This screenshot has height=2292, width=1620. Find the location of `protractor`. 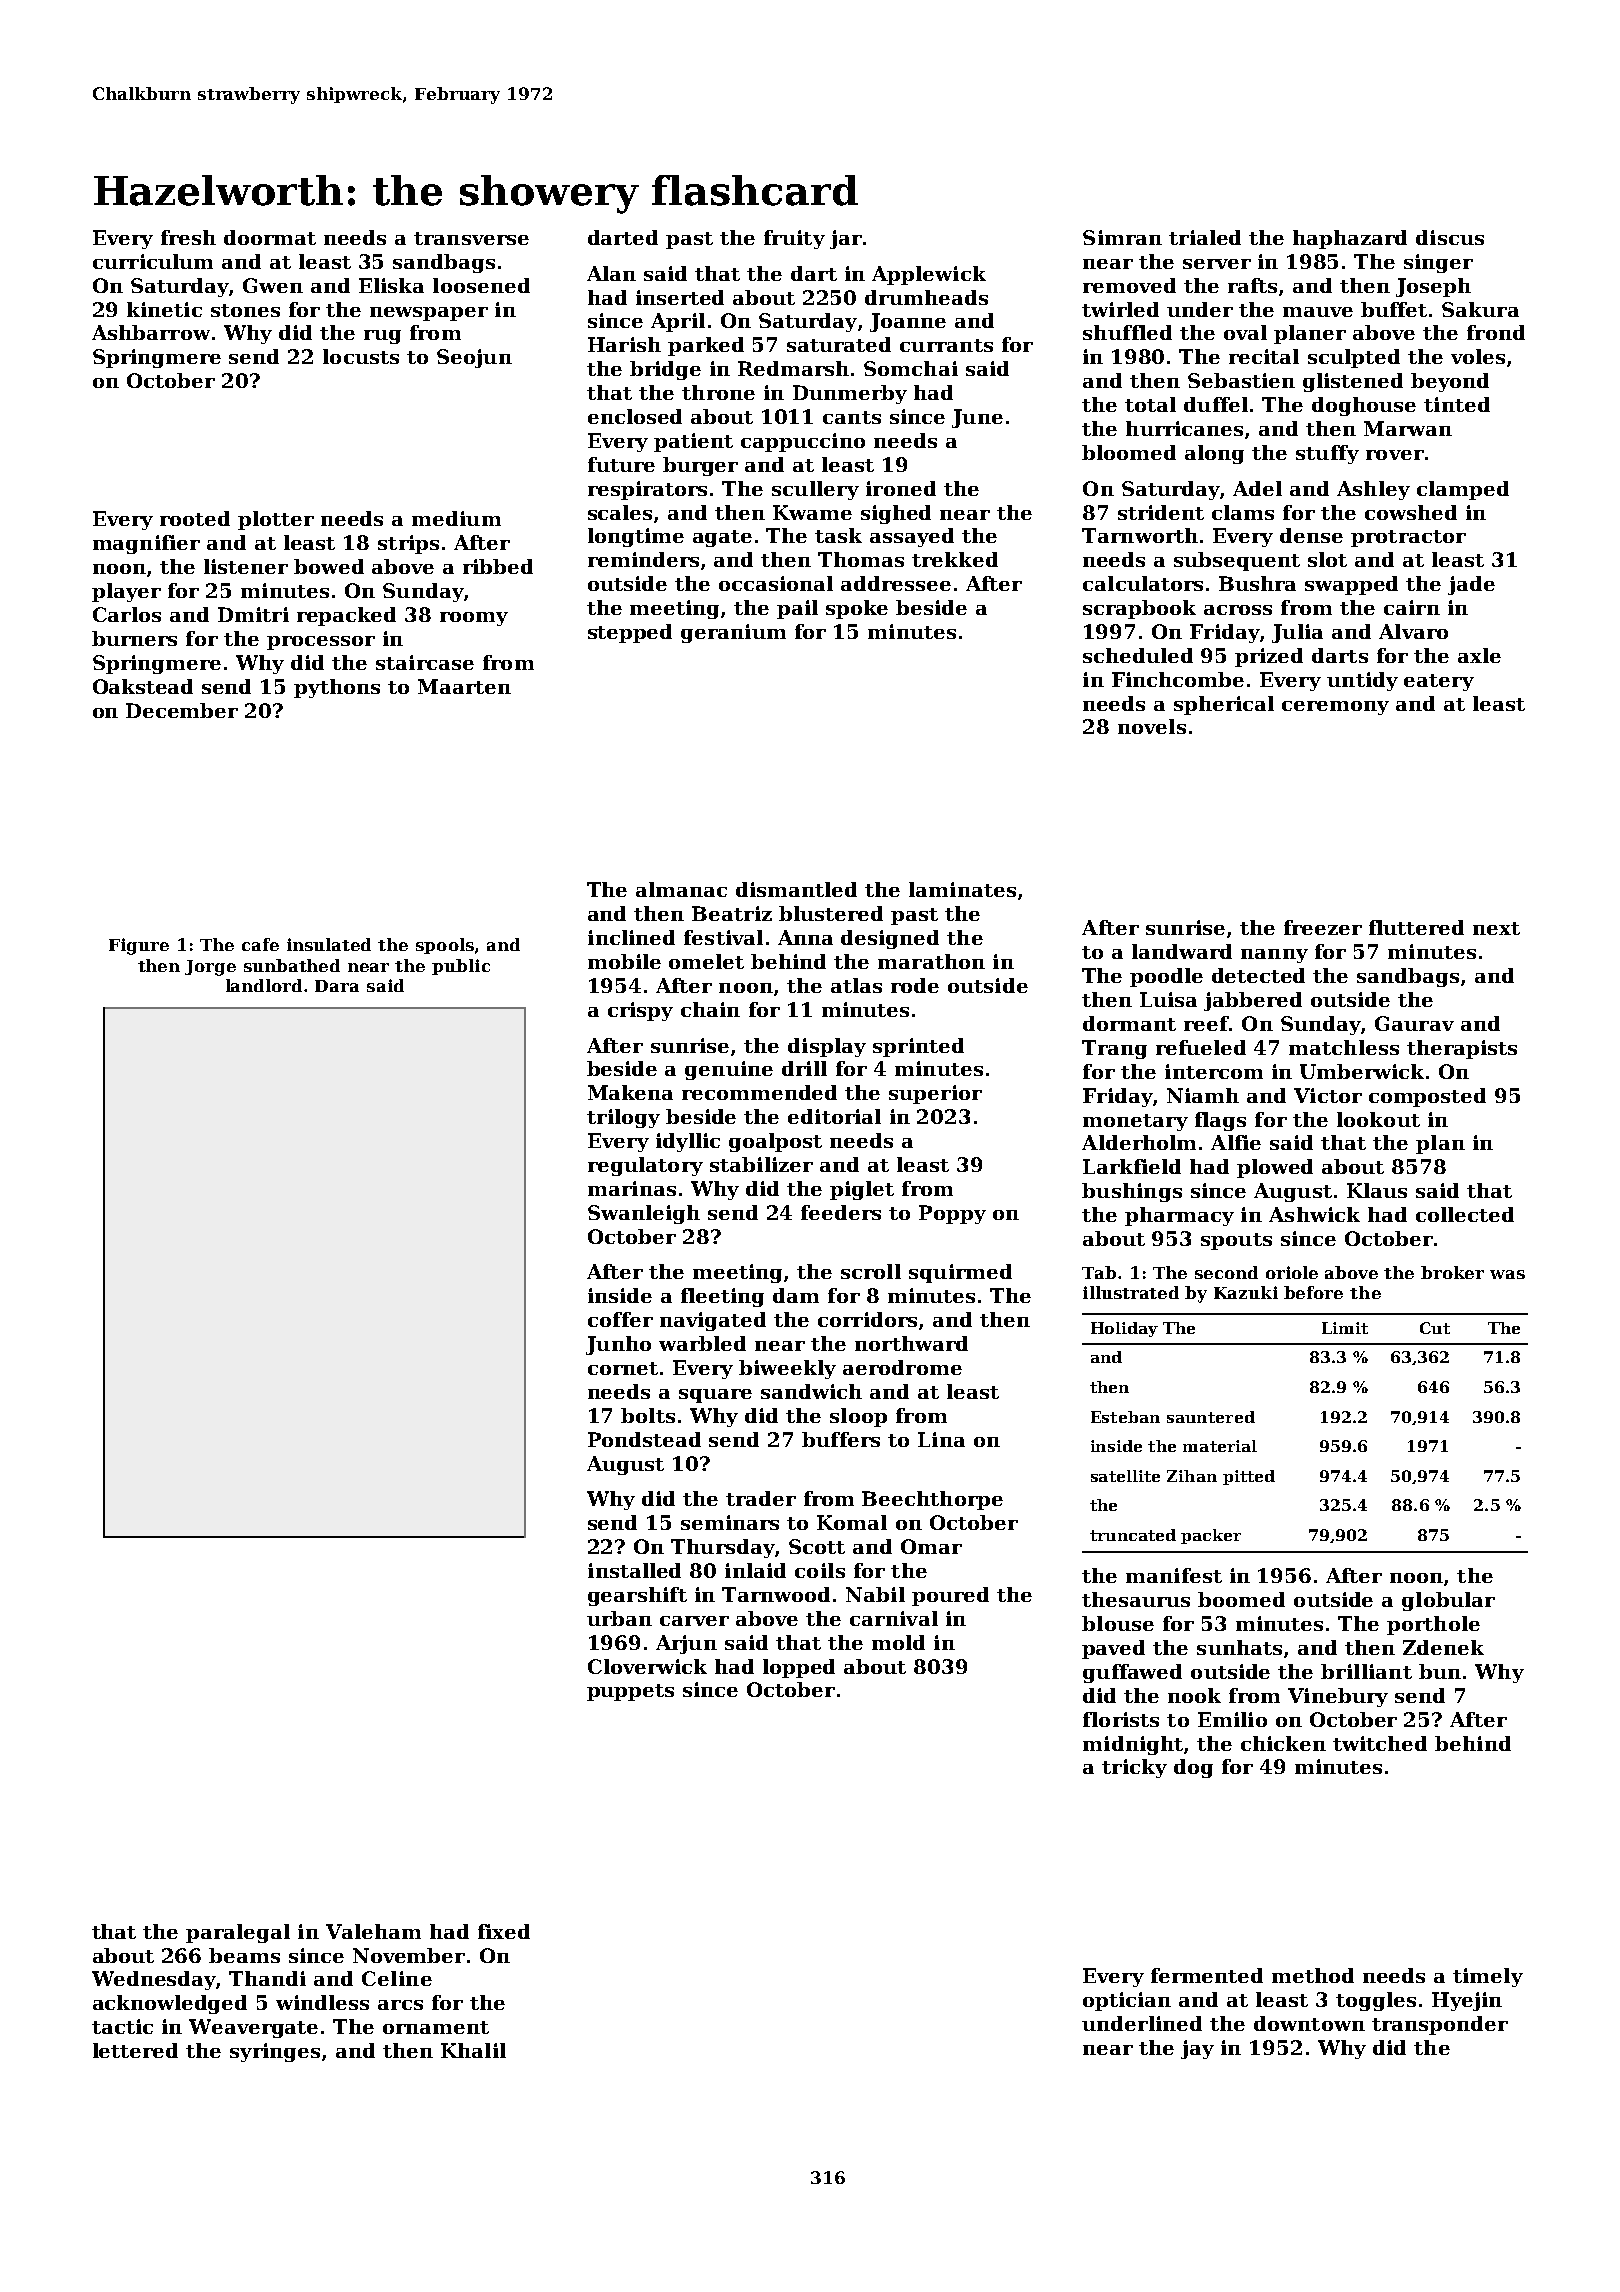

protractor is located at coordinates (1408, 538).
